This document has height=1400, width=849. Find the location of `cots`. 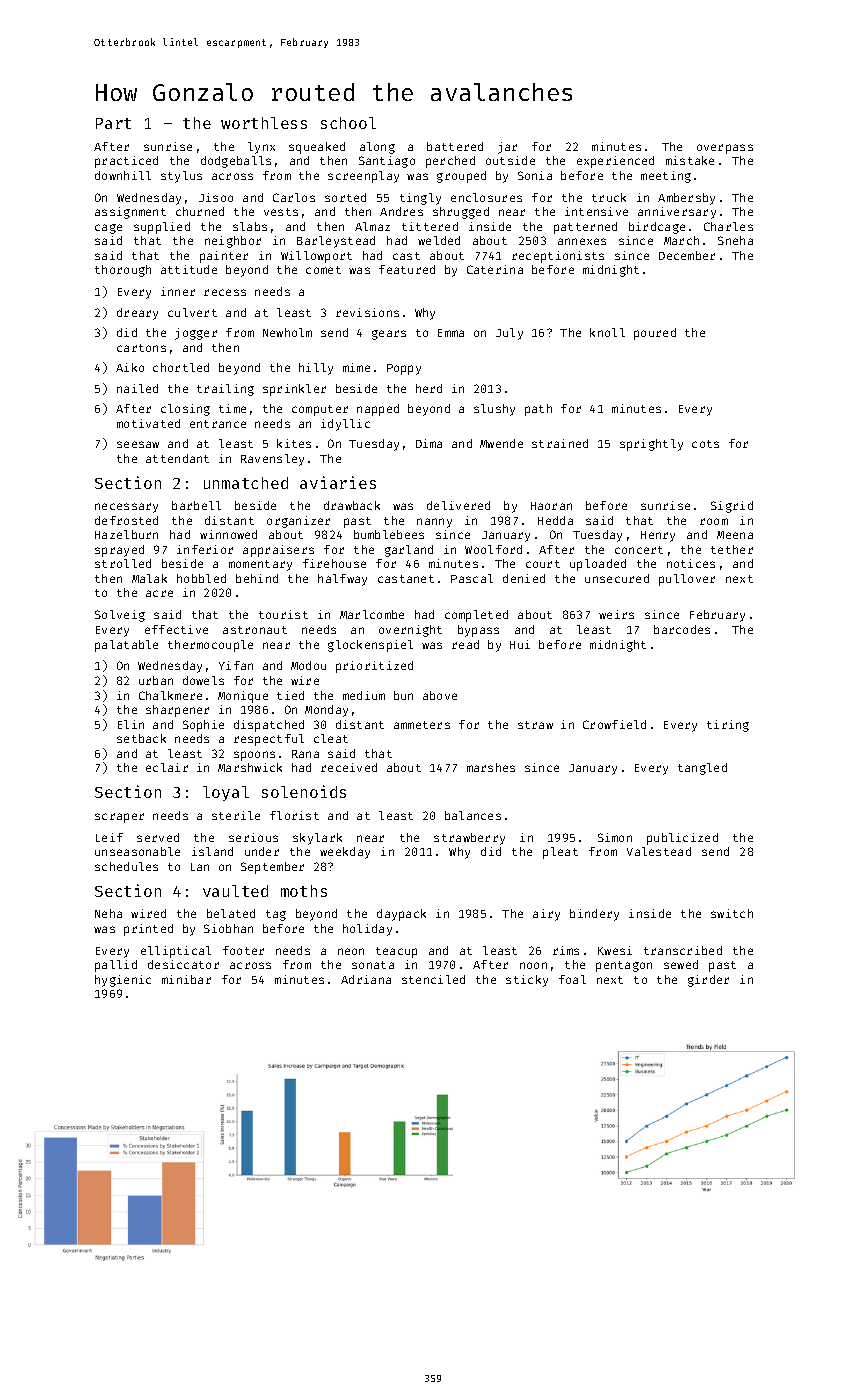

cots is located at coordinates (705, 444).
